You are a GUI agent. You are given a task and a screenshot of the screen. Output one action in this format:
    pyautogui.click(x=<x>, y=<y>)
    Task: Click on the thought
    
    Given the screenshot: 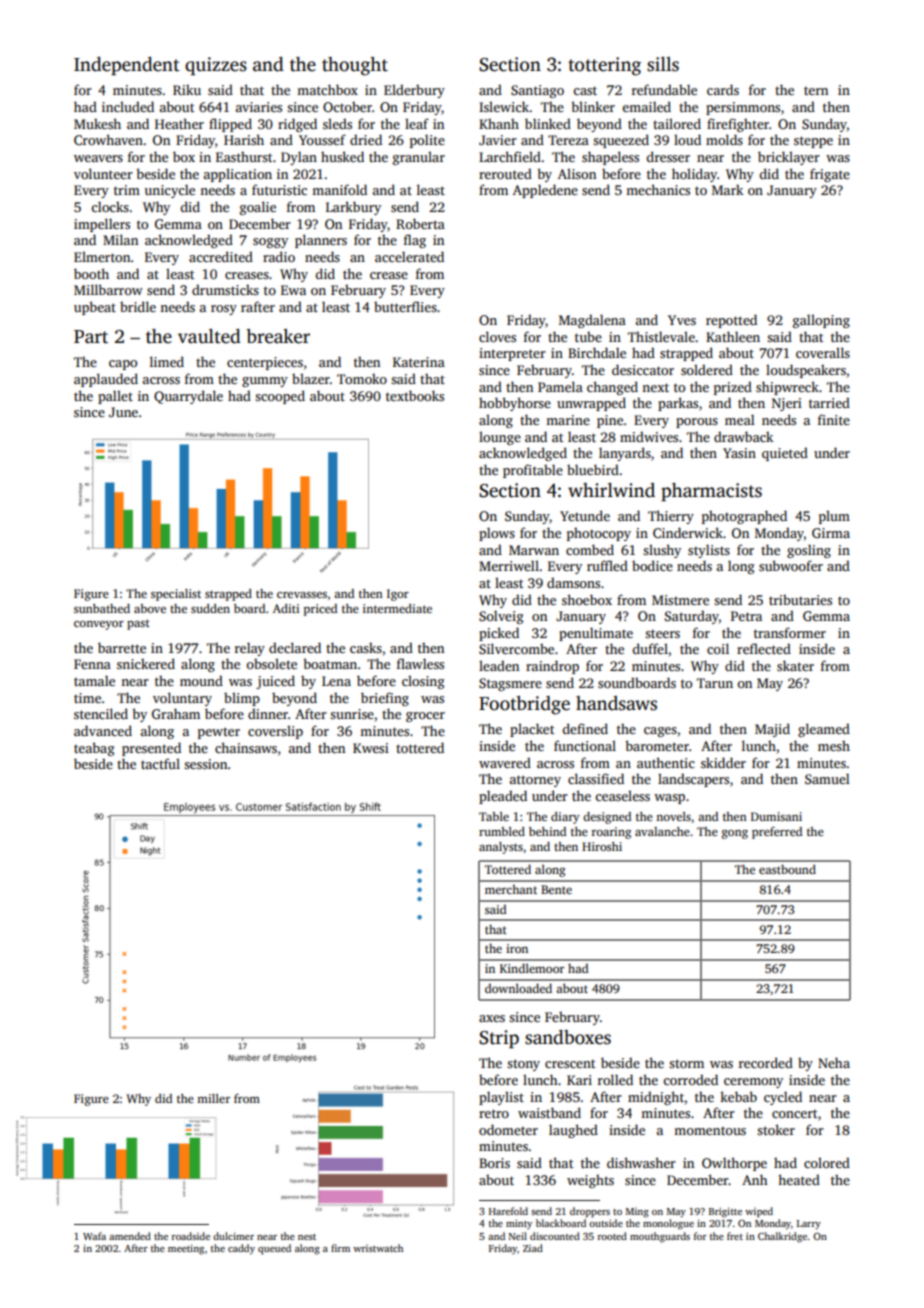 What is the action you would take?
    pyautogui.click(x=355, y=66)
